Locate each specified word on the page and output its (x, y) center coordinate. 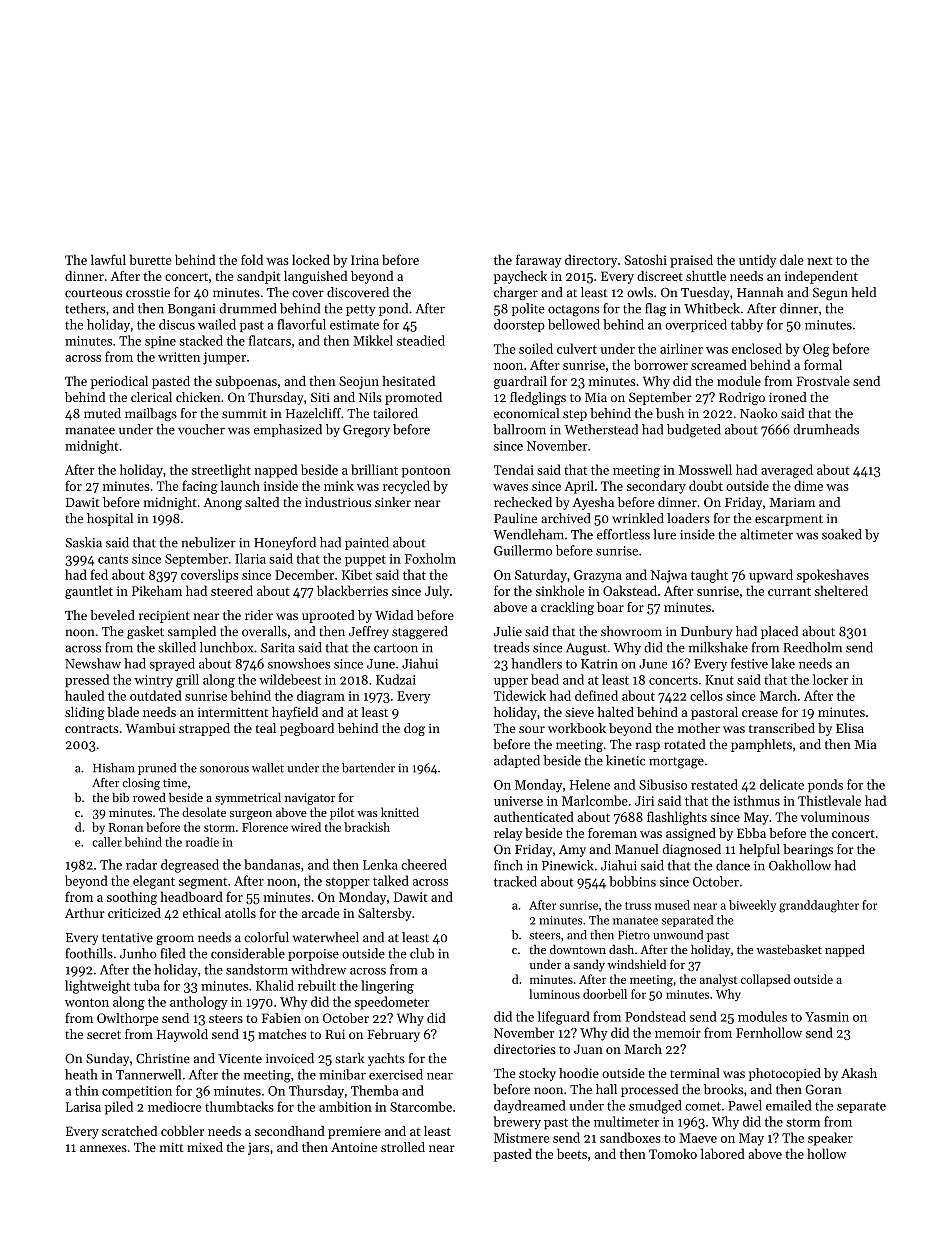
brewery (517, 1123)
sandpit (259, 277)
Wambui (150, 728)
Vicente (240, 1059)
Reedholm (812, 647)
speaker (830, 1139)
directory (591, 261)
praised (691, 261)
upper (511, 683)
